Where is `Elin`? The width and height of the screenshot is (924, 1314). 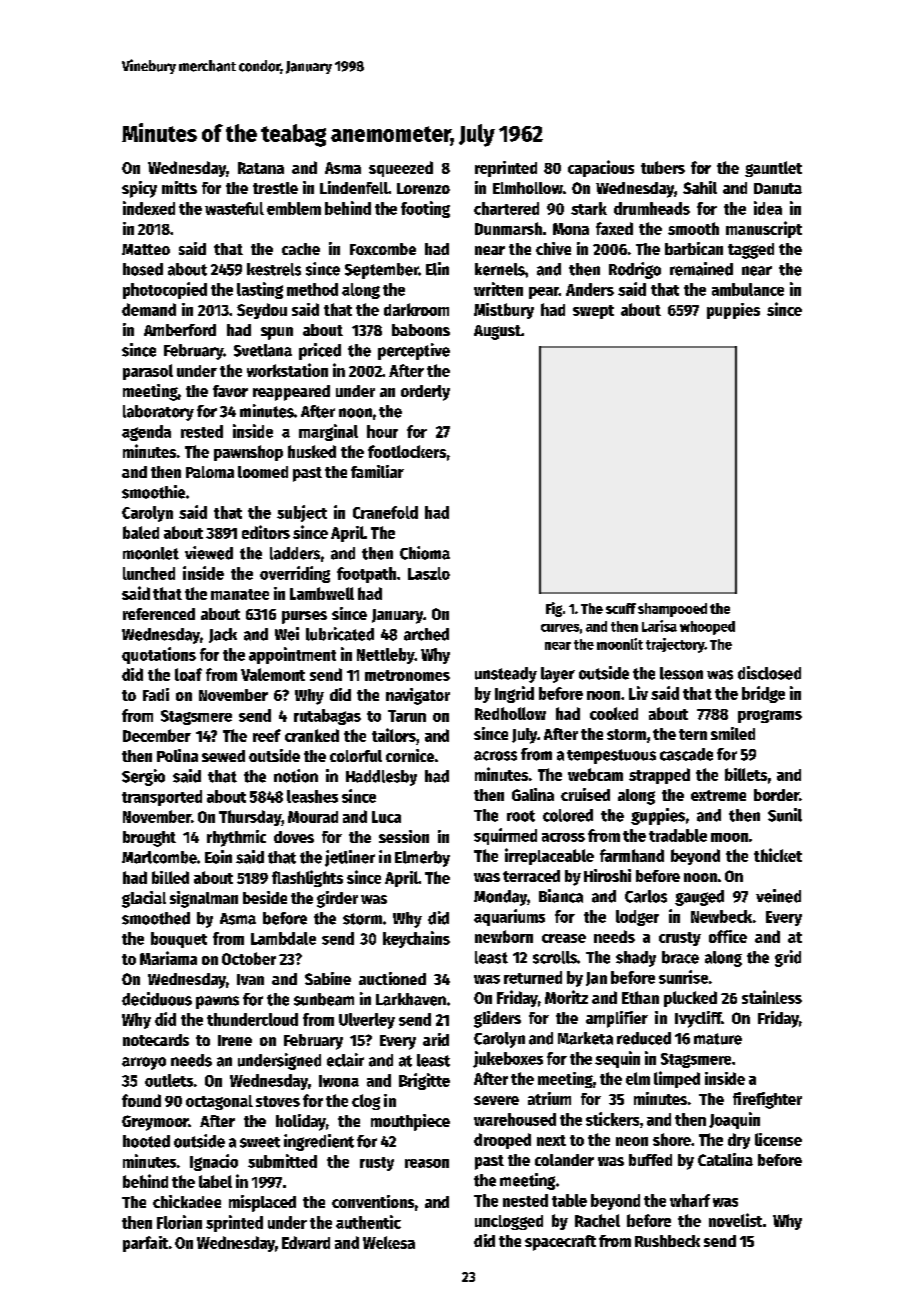
Elin is located at coordinates (437, 269).
